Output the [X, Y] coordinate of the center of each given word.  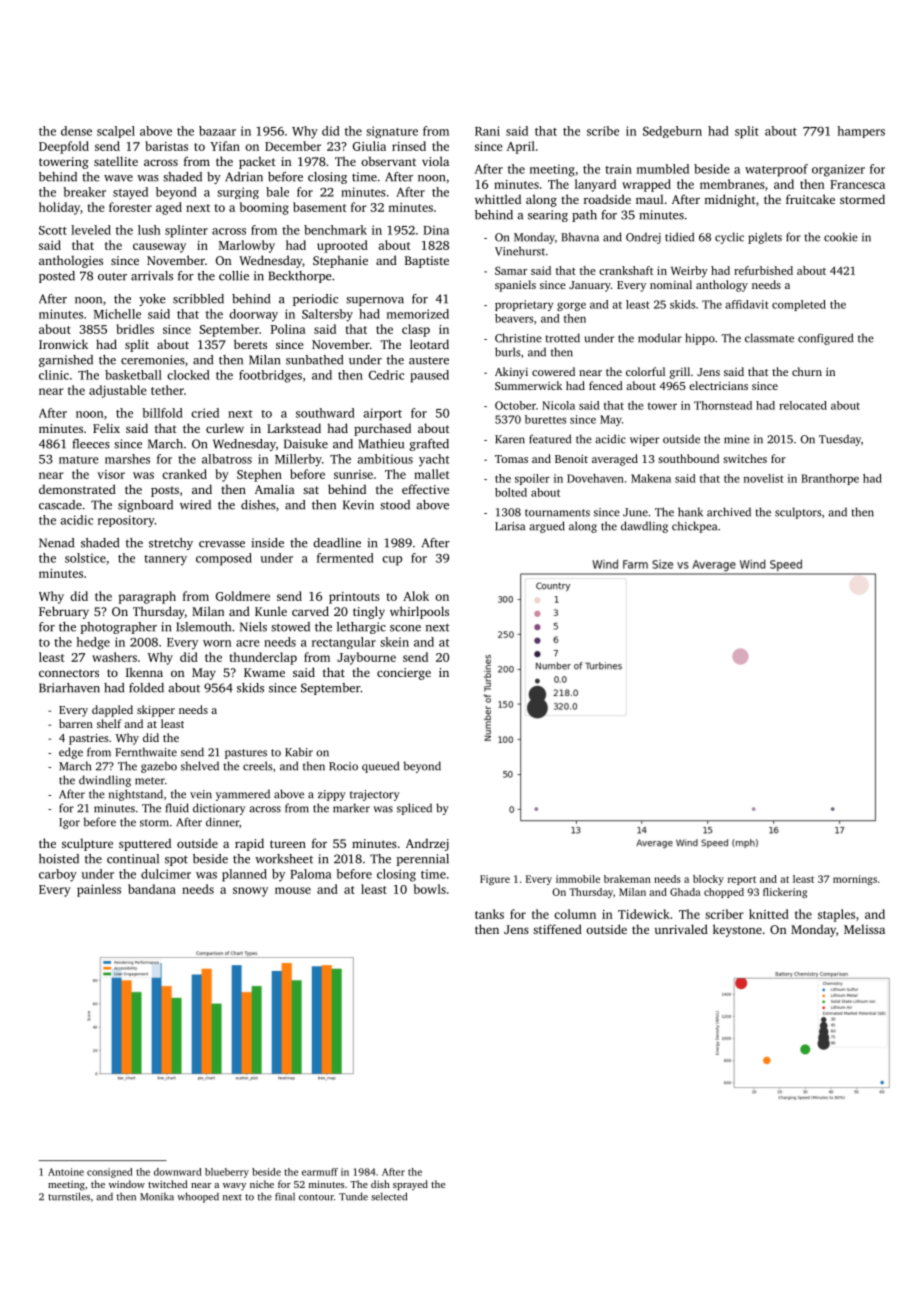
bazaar [217, 131]
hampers [861, 132]
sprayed [410, 1185]
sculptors [798, 513]
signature [392, 132]
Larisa [510, 526]
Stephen [259, 475]
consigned [110, 1173]
